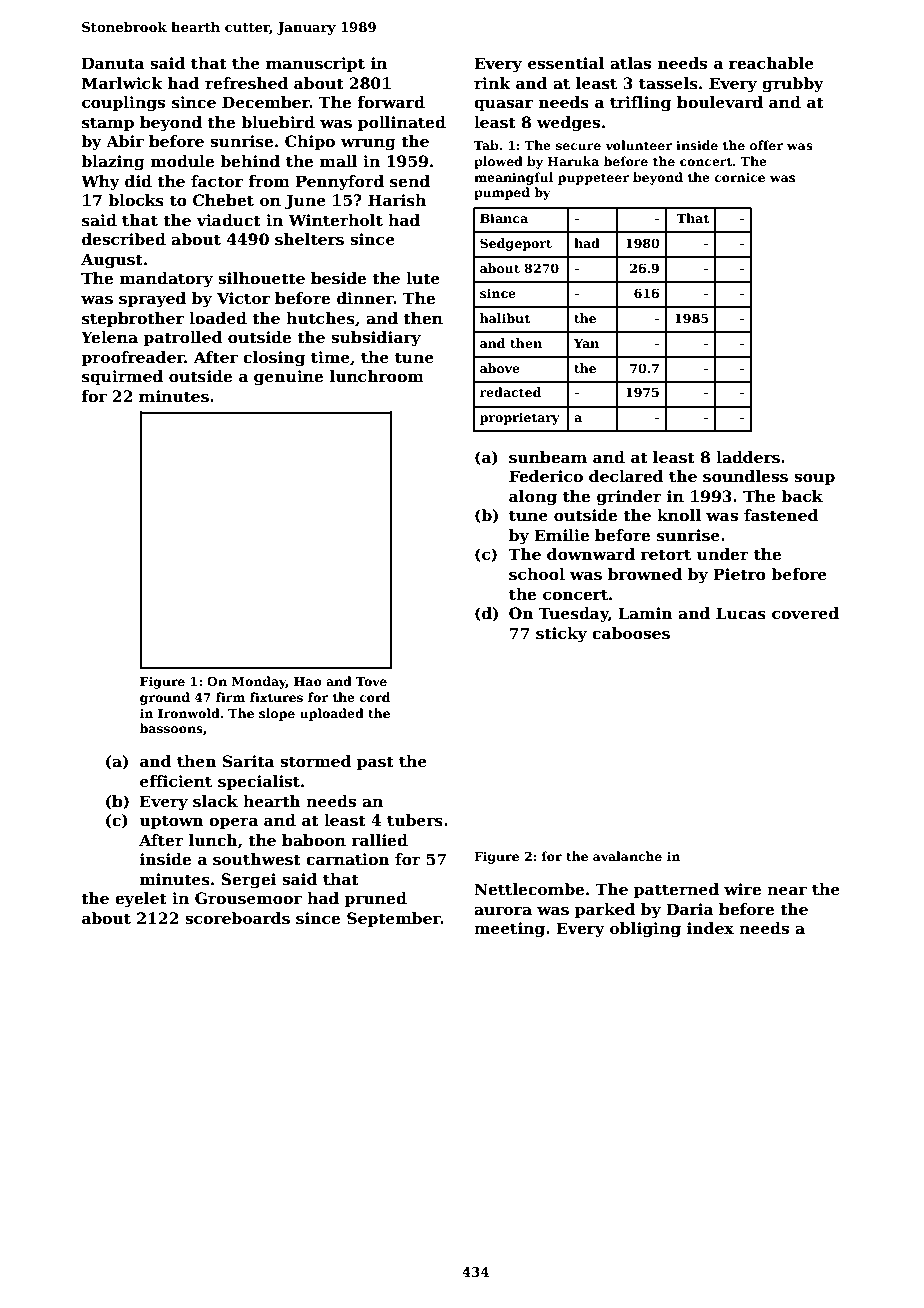 The image size is (924, 1308). I want to click on essential, so click(566, 63).
